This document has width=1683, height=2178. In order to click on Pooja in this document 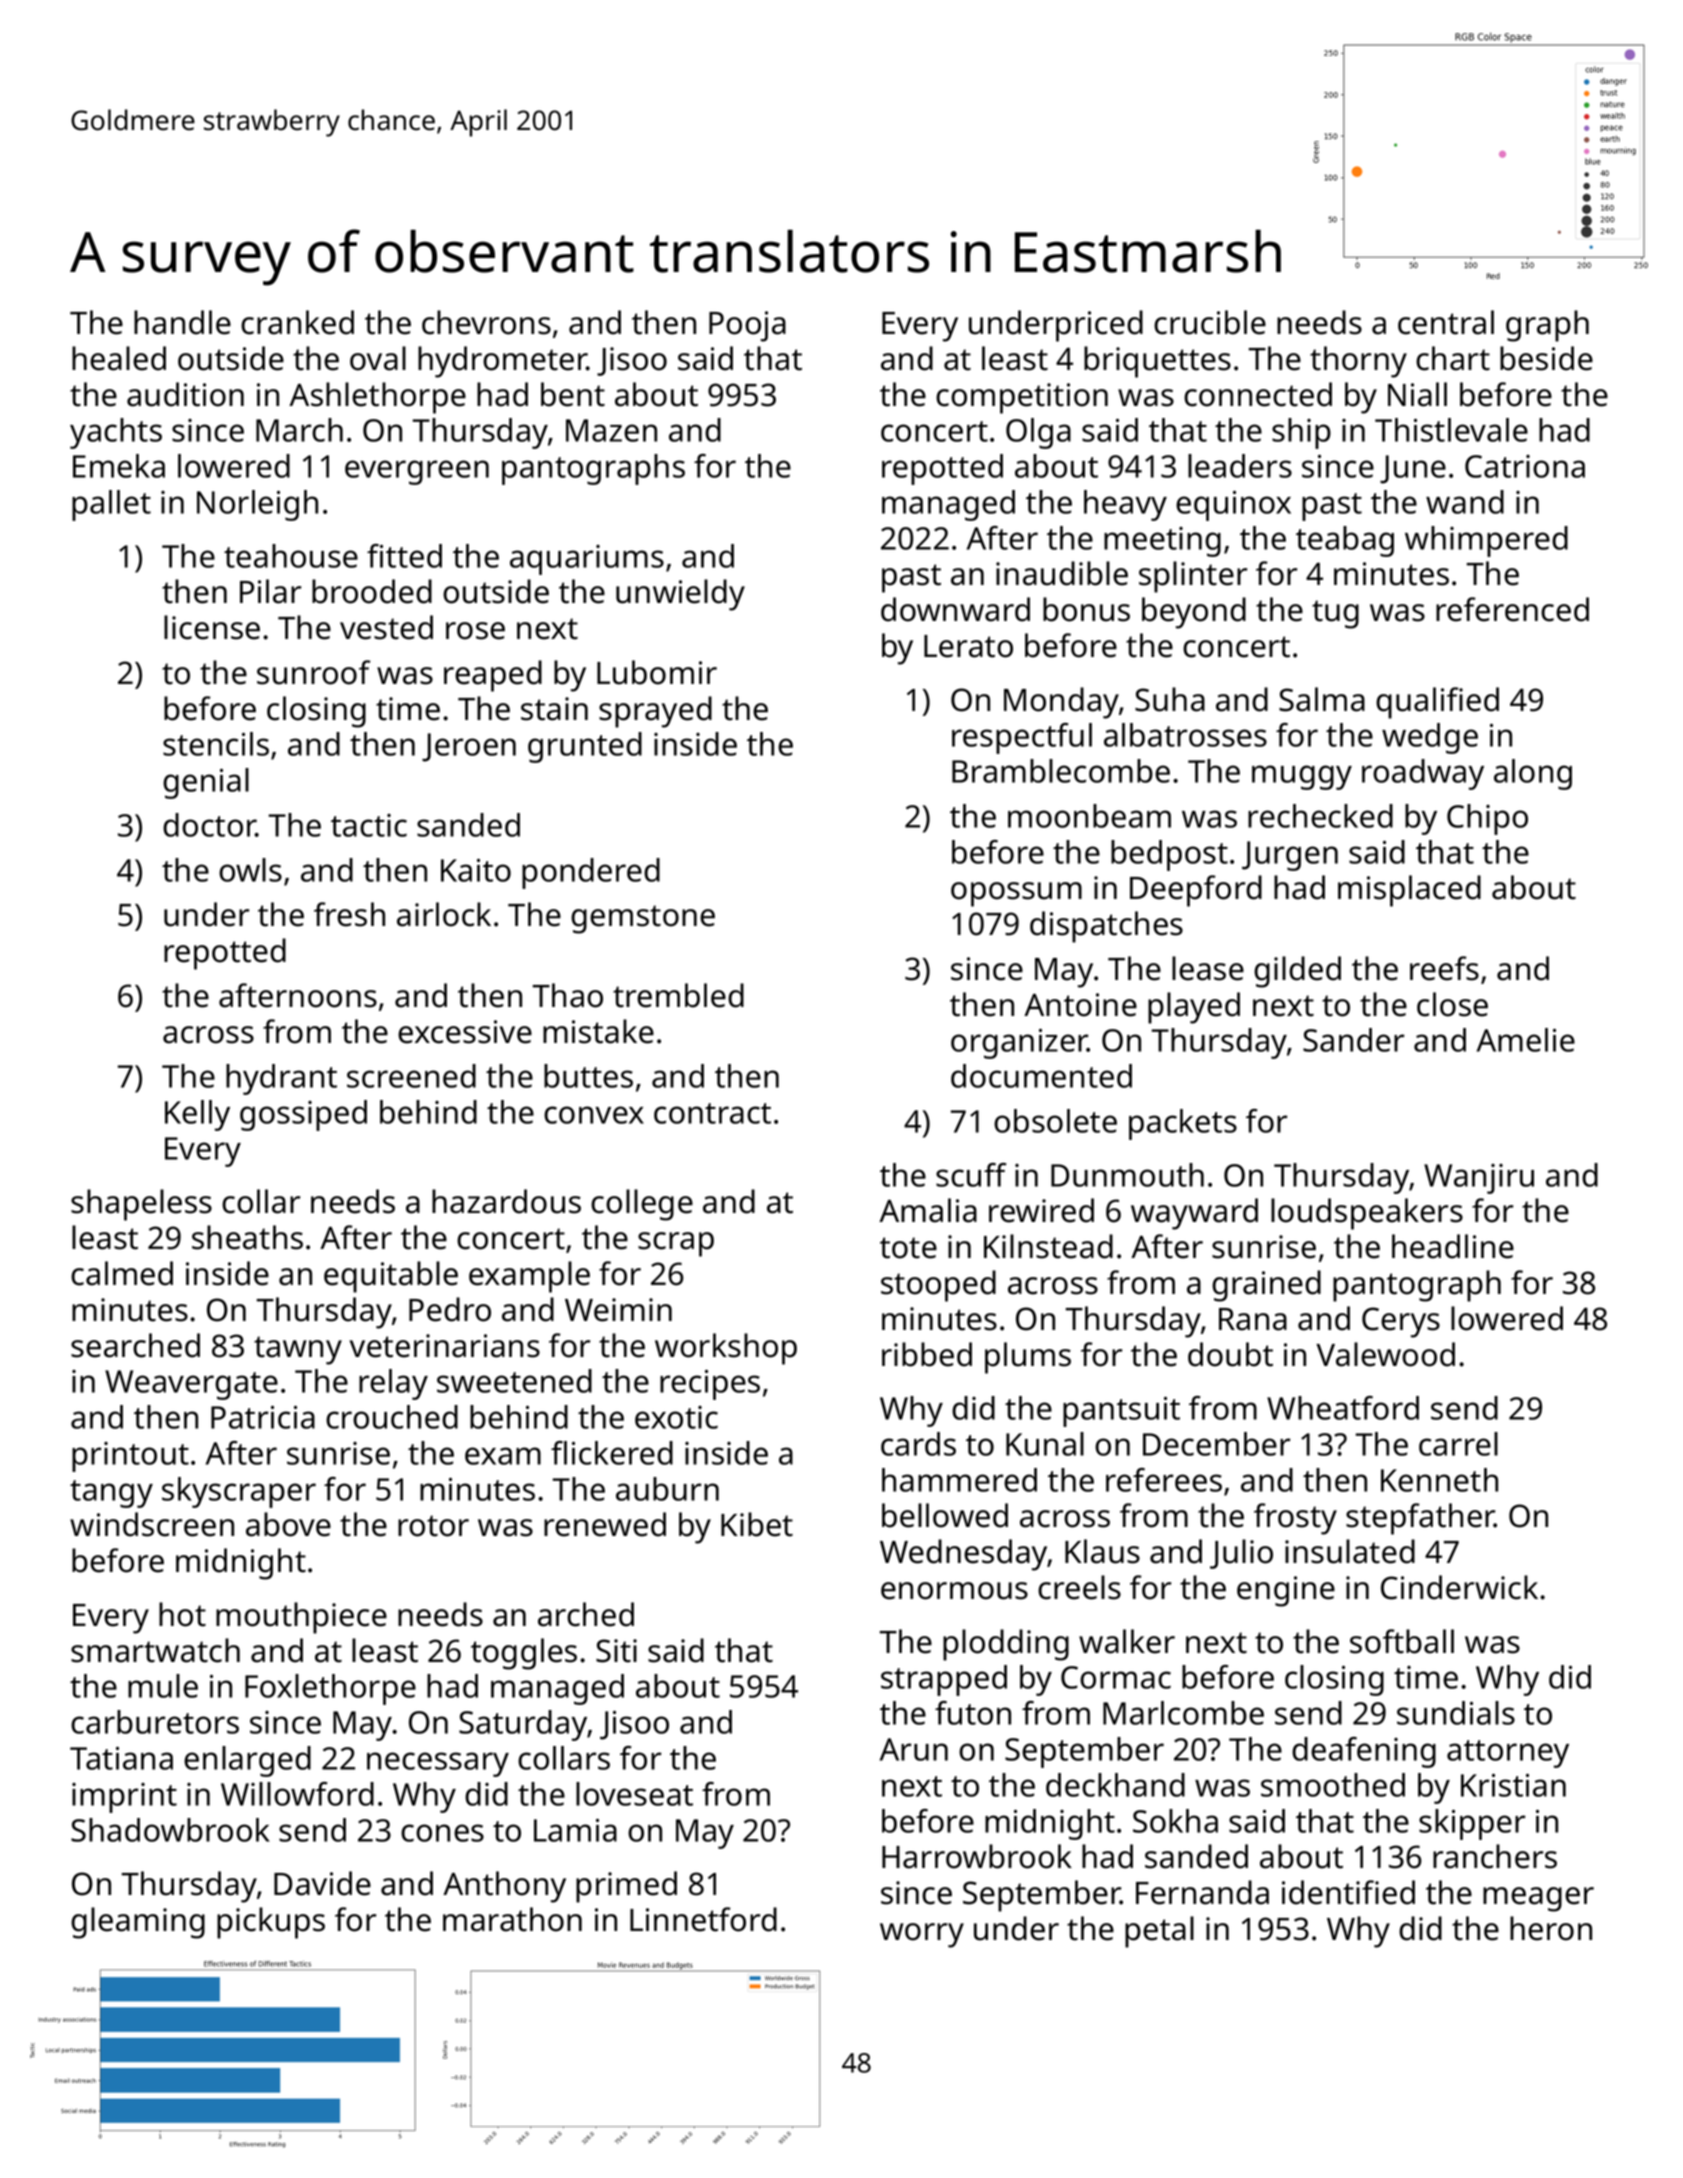, I will do `click(747, 326)`.
